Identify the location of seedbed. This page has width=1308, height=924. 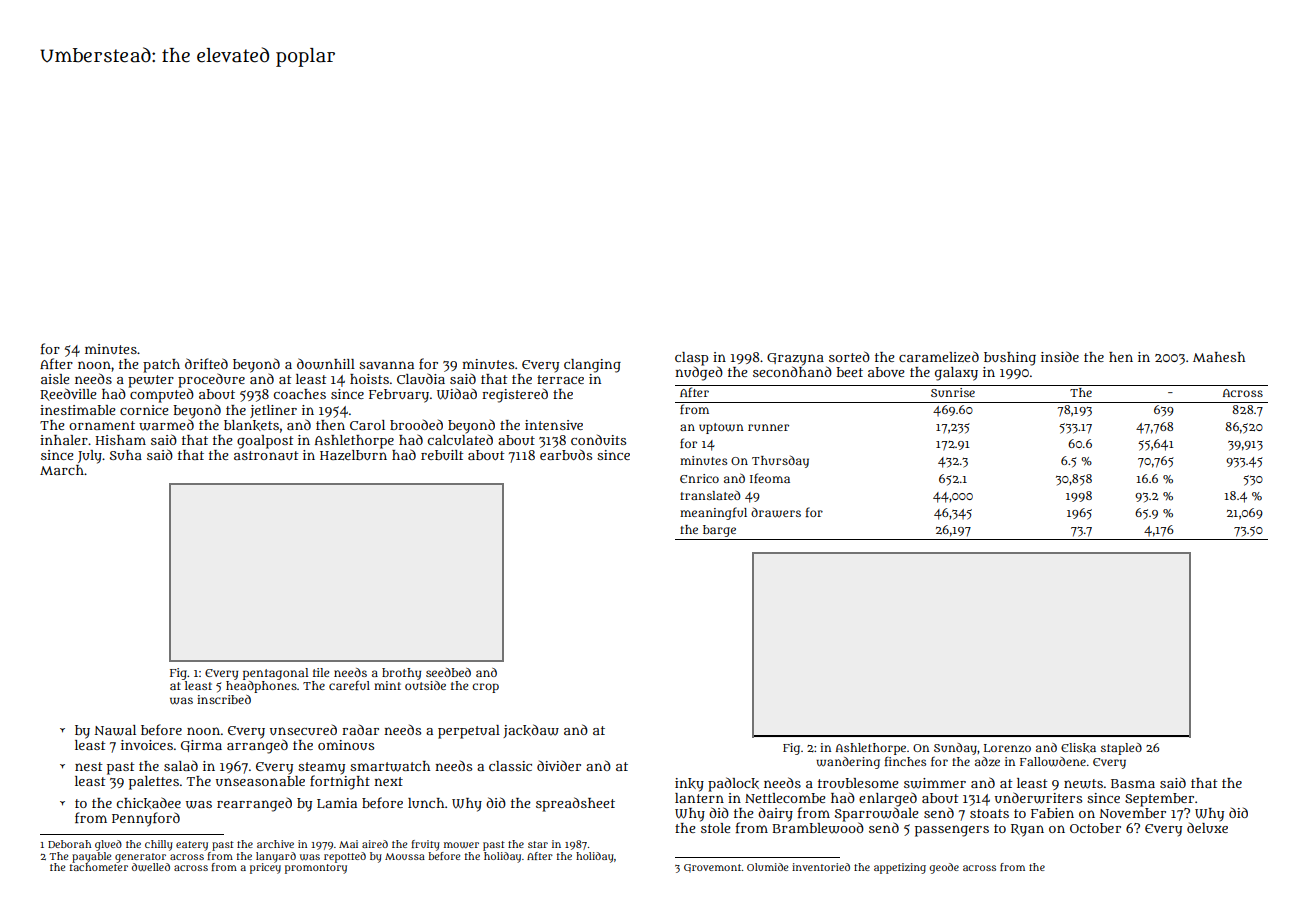
(448, 672).
